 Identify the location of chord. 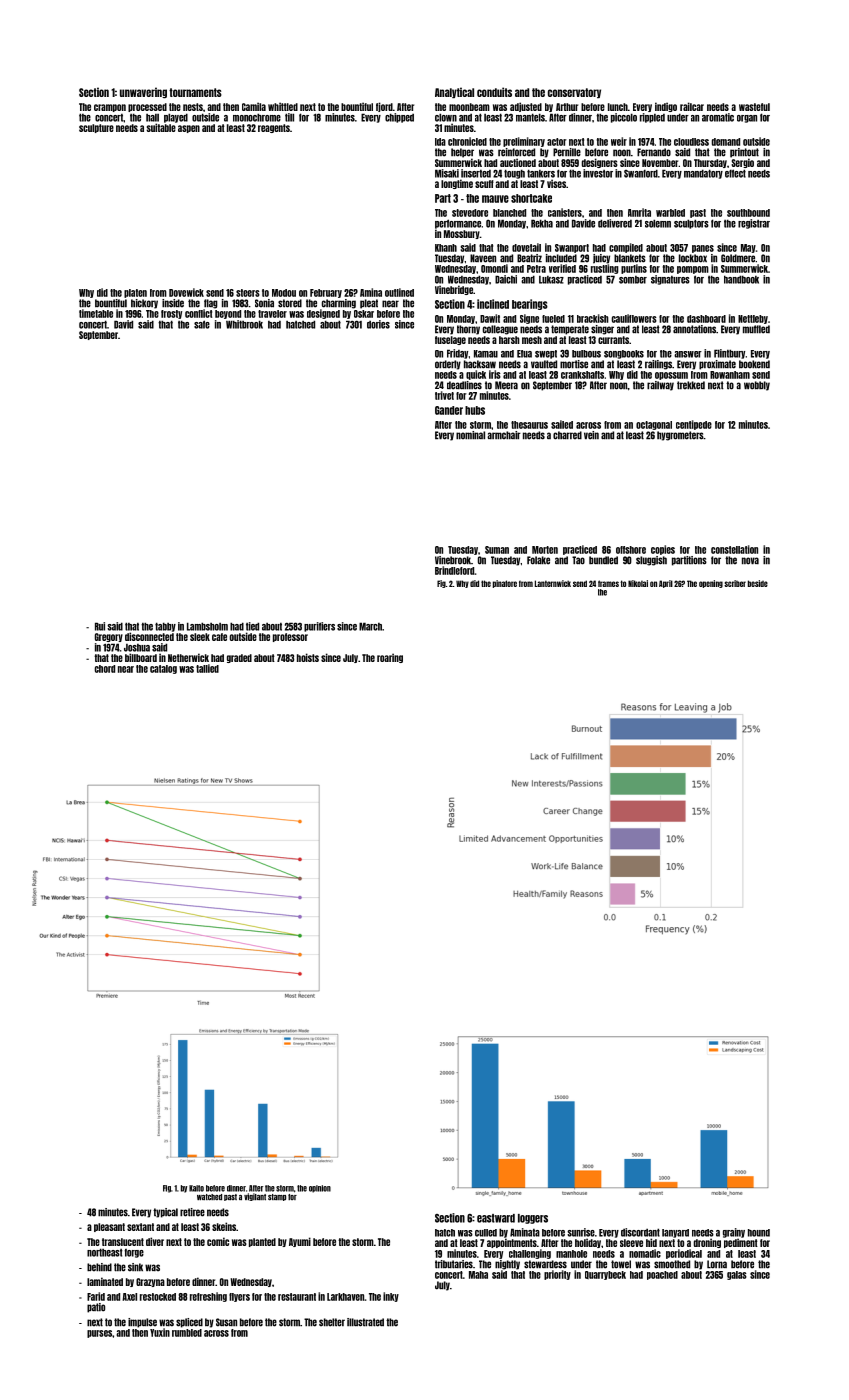
(105, 669).
